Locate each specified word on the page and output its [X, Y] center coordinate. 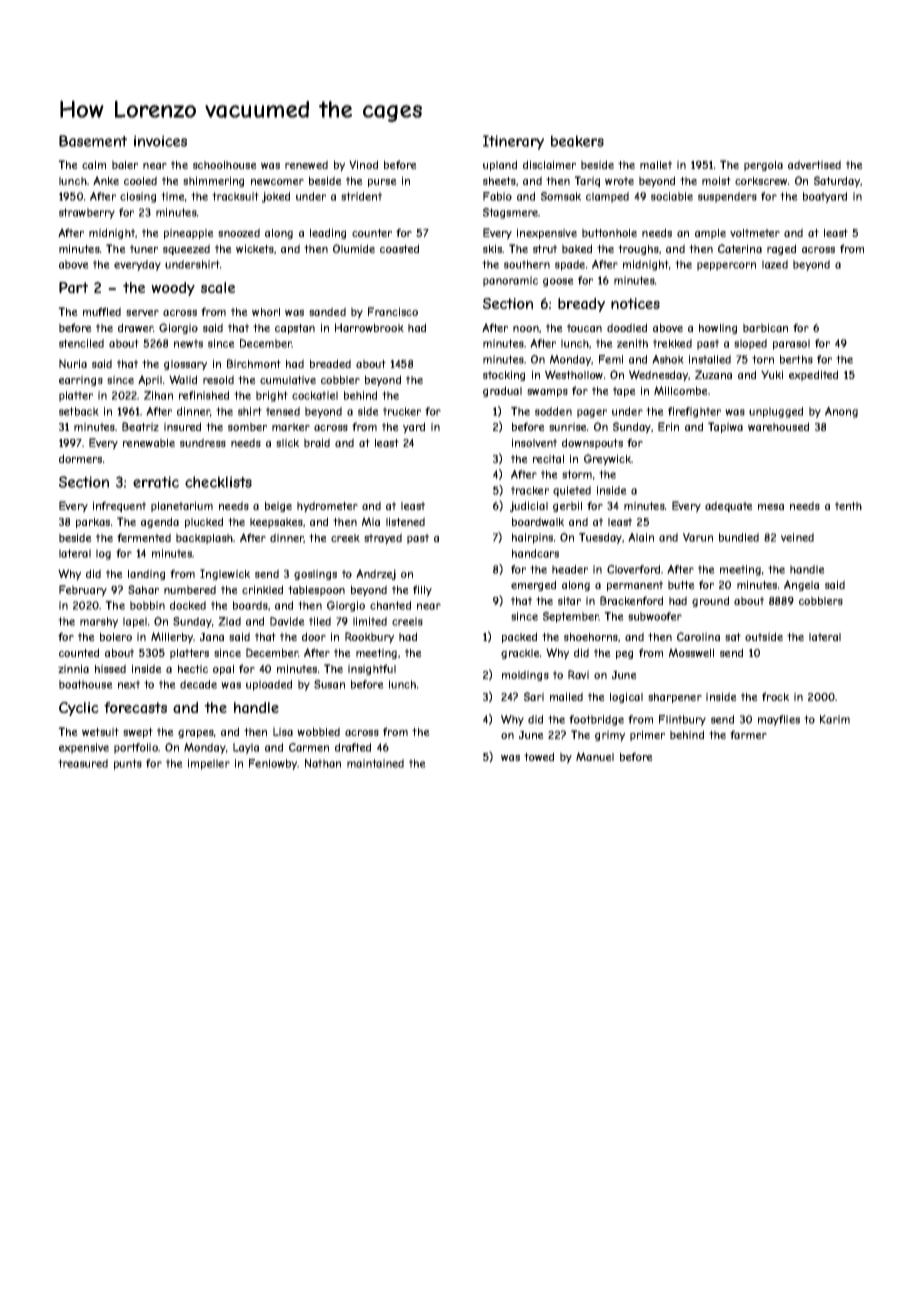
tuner [144, 249]
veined [797, 537]
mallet [656, 165]
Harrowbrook [369, 327]
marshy [99, 622]
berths [796, 359]
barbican [765, 327]
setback [79, 411]
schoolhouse [225, 165]
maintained [375, 763]
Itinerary [513, 142]
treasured [83, 763]
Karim [835, 719]
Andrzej [376, 574]
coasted [399, 248]
